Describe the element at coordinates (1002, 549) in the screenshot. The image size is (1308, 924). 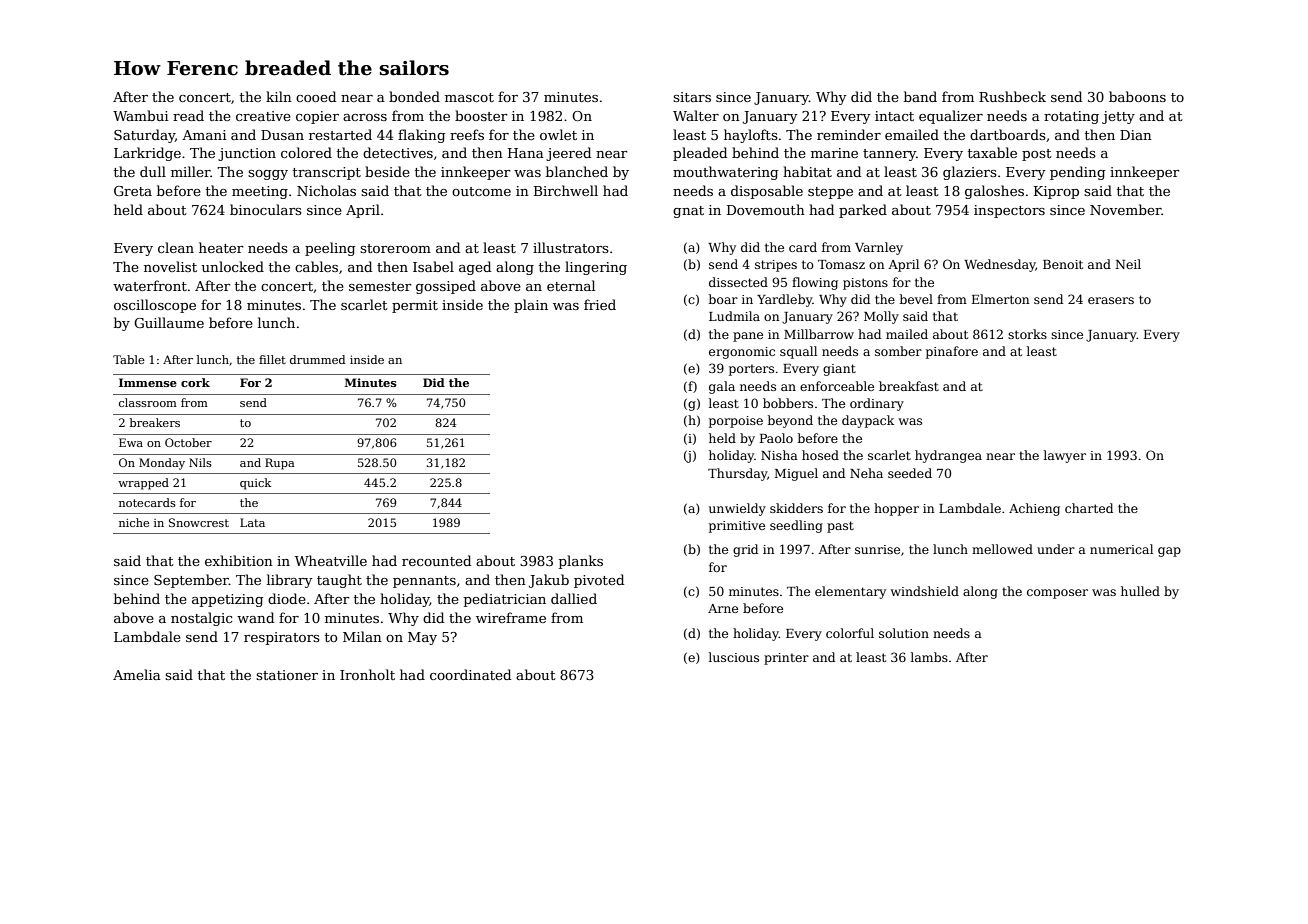
I see `mellowed` at that location.
